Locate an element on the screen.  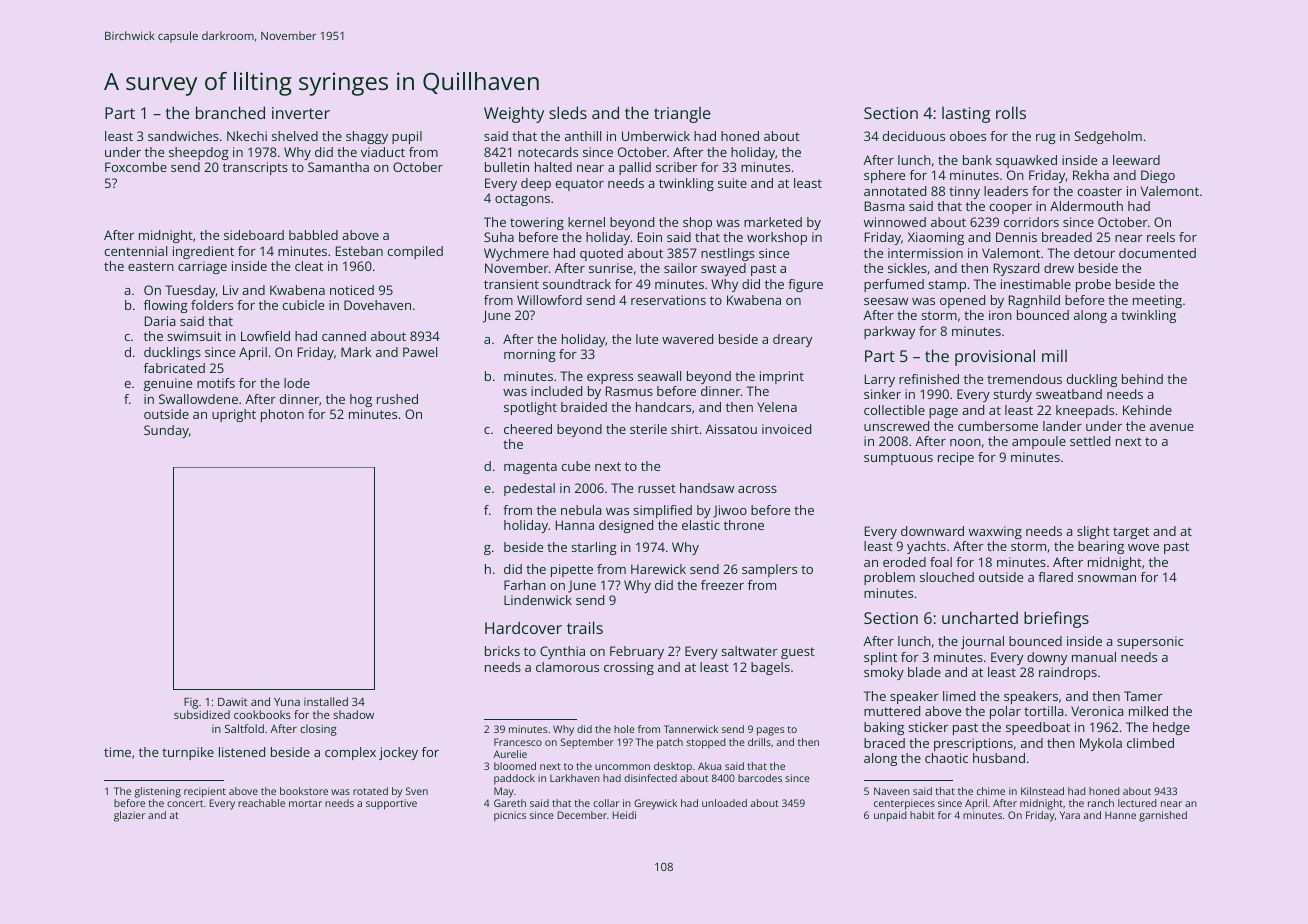
uncharted is located at coordinates (980, 617).
